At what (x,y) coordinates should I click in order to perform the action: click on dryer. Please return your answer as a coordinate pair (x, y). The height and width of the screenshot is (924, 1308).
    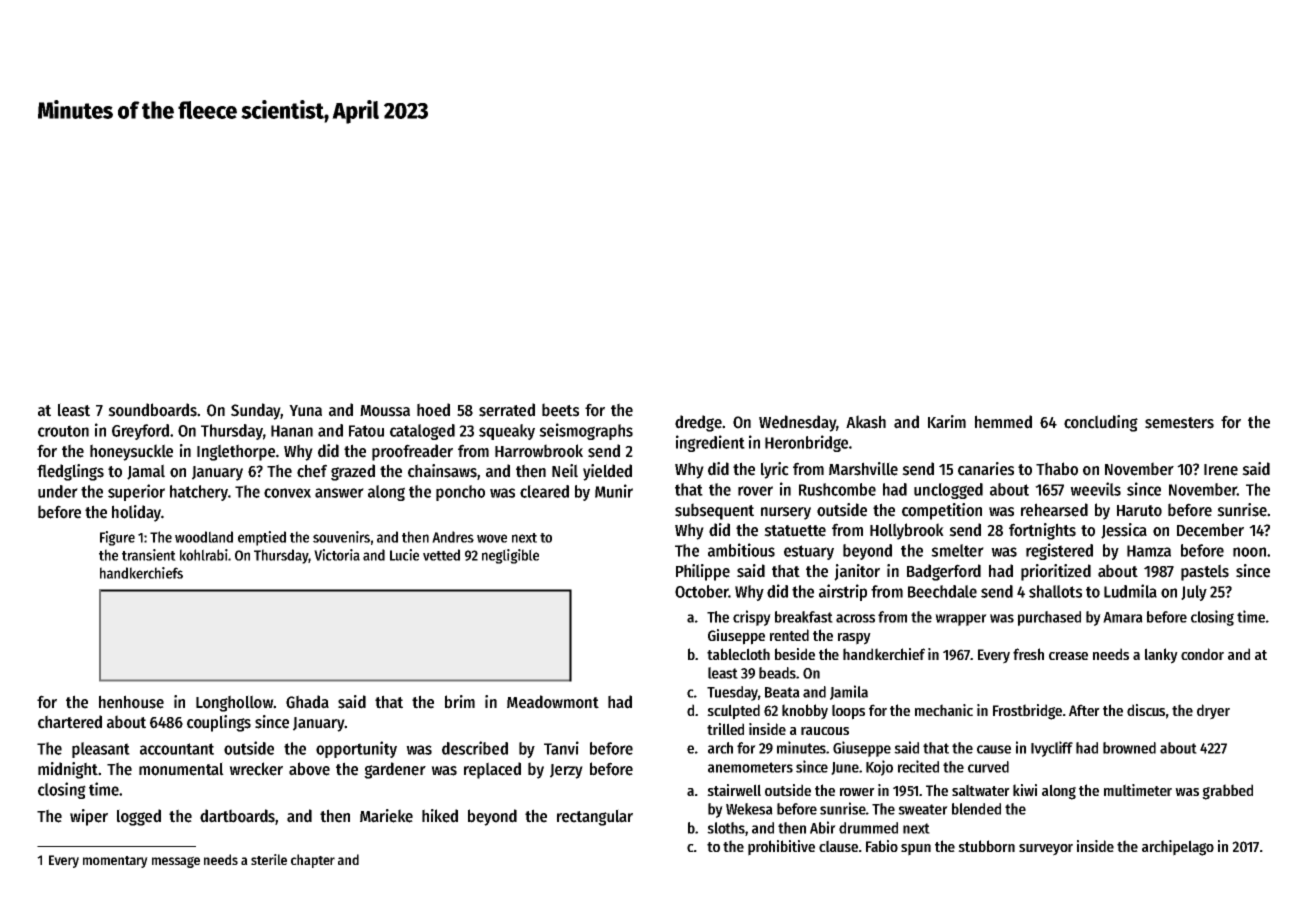
    Looking at the image, I should click on (1213, 712).
